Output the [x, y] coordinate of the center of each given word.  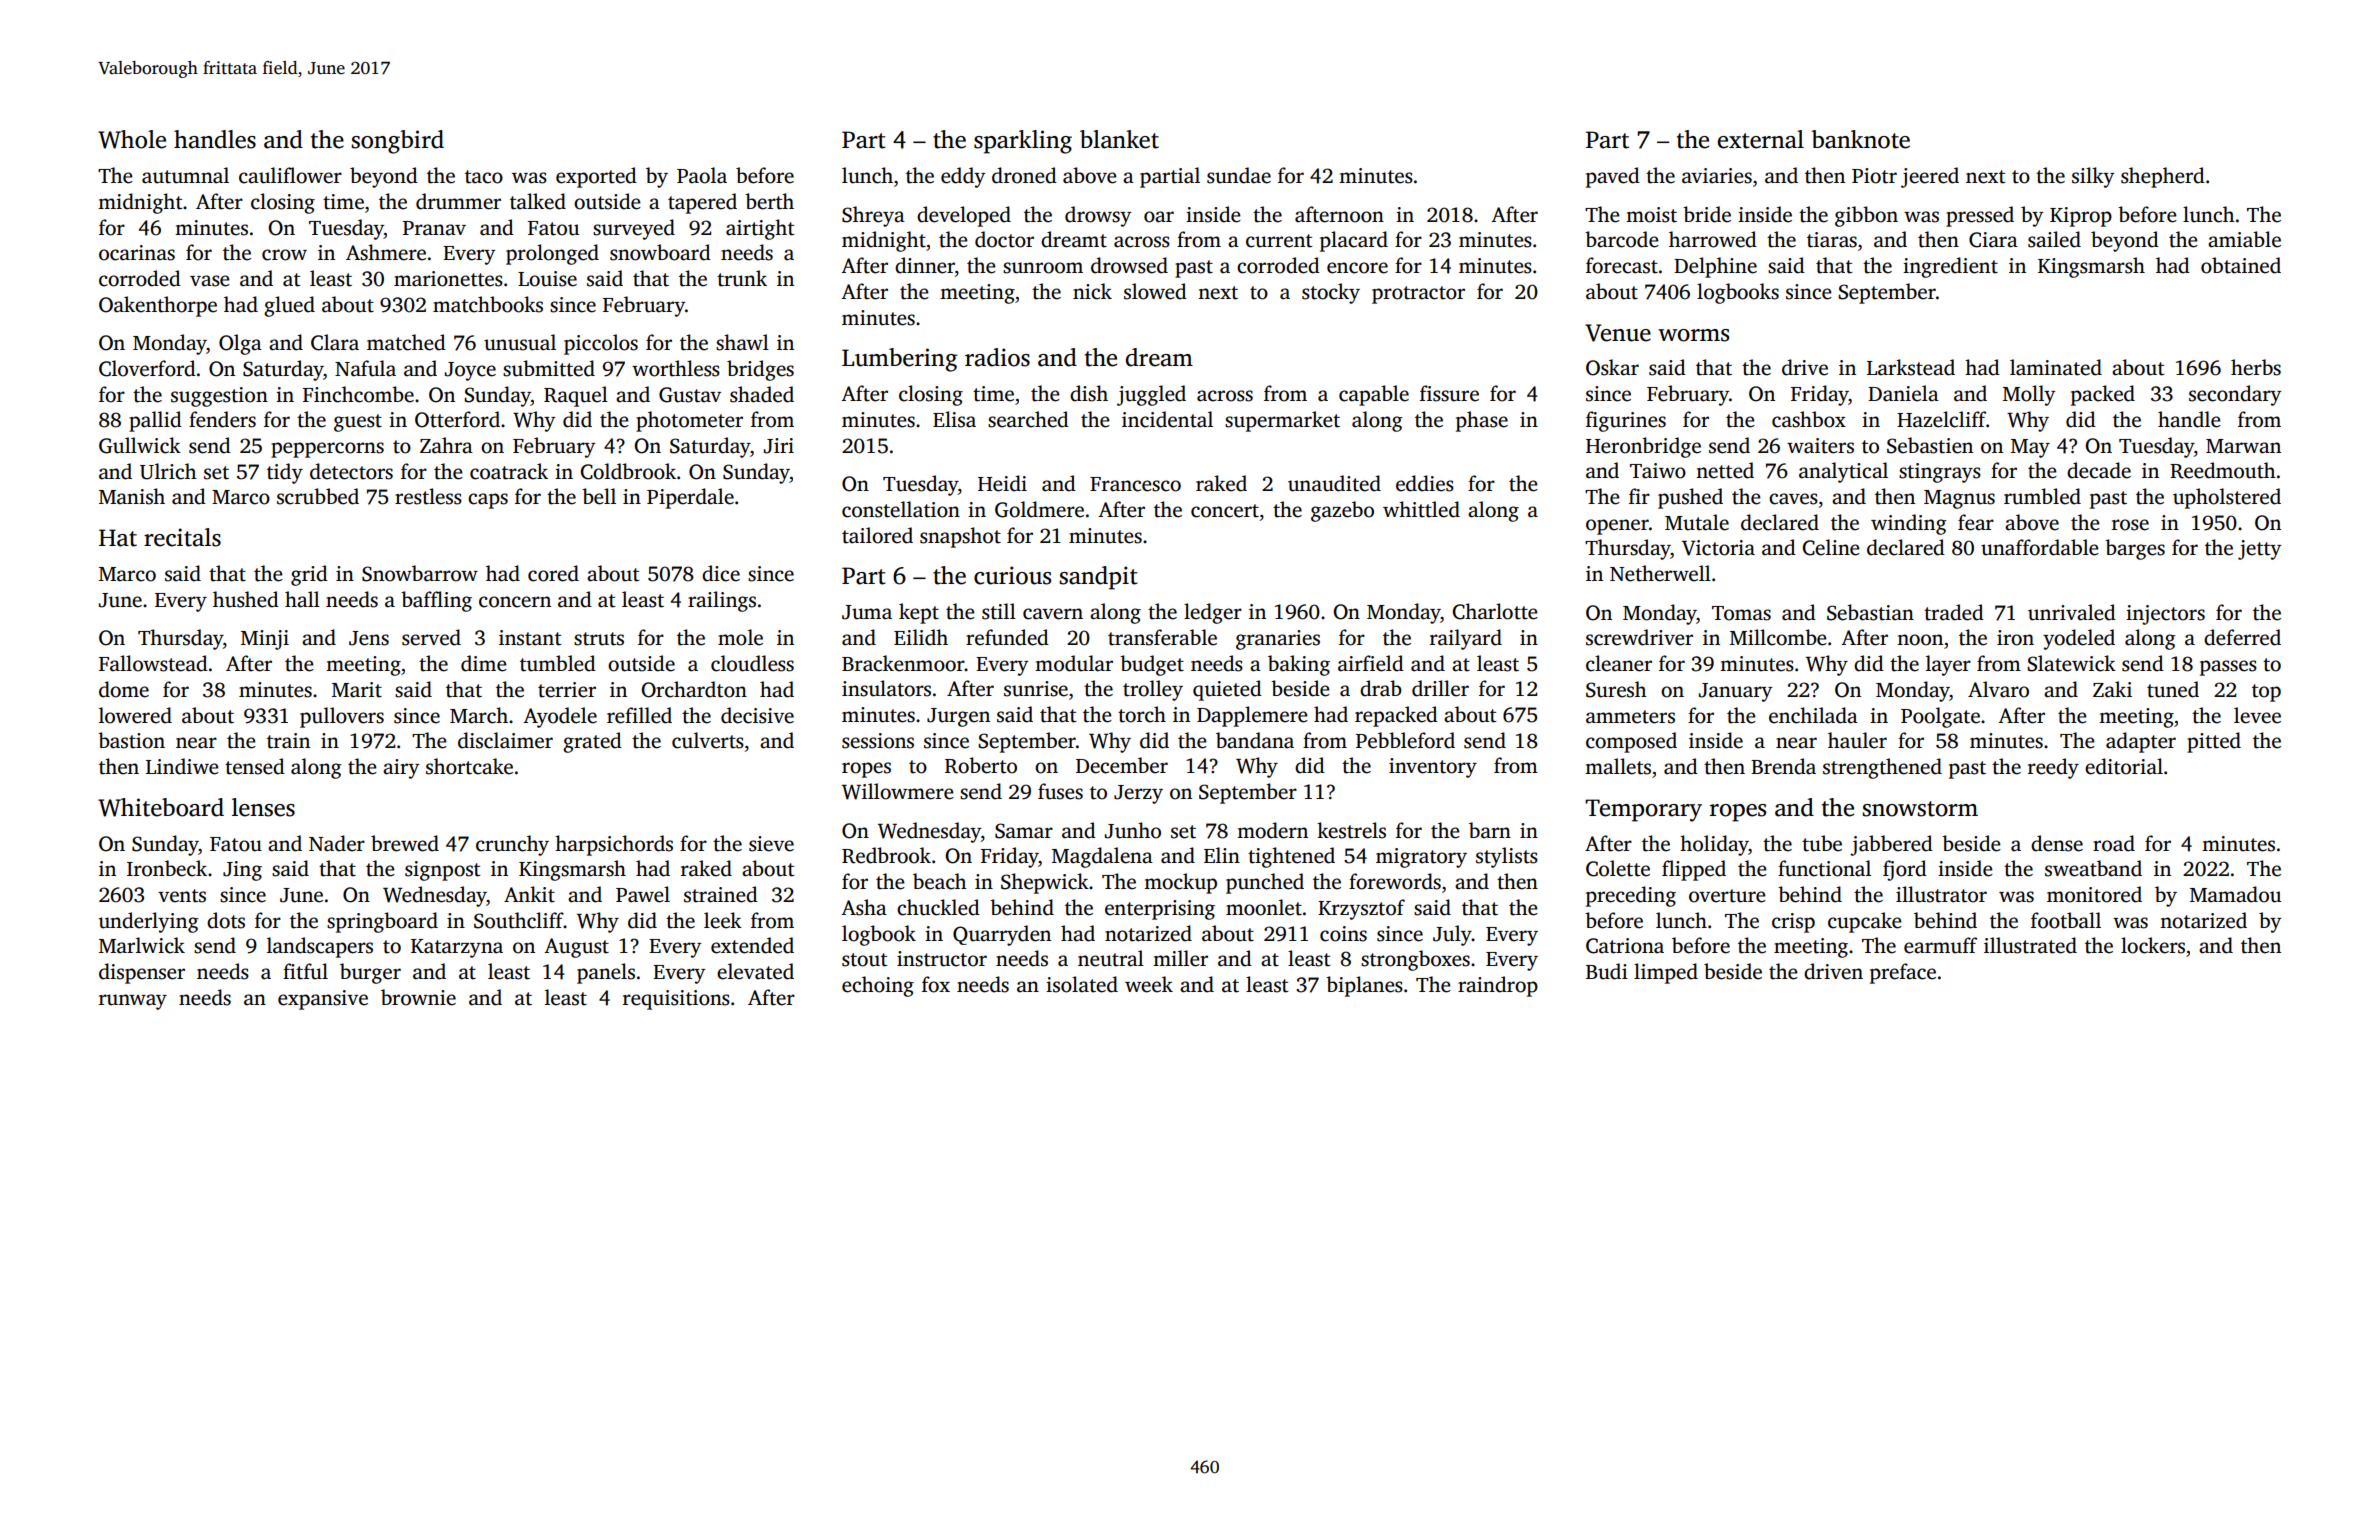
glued [289, 306]
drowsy [1098, 216]
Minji [265, 640]
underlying [149, 922]
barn [1490, 830]
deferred [2242, 637]
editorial [2124, 766]
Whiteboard [161, 807]
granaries [1278, 640]
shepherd [2163, 177]
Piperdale [690, 498]
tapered [702, 203]
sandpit [1098, 578]
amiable [2244, 239]
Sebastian [1870, 612]
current [1279, 241]
